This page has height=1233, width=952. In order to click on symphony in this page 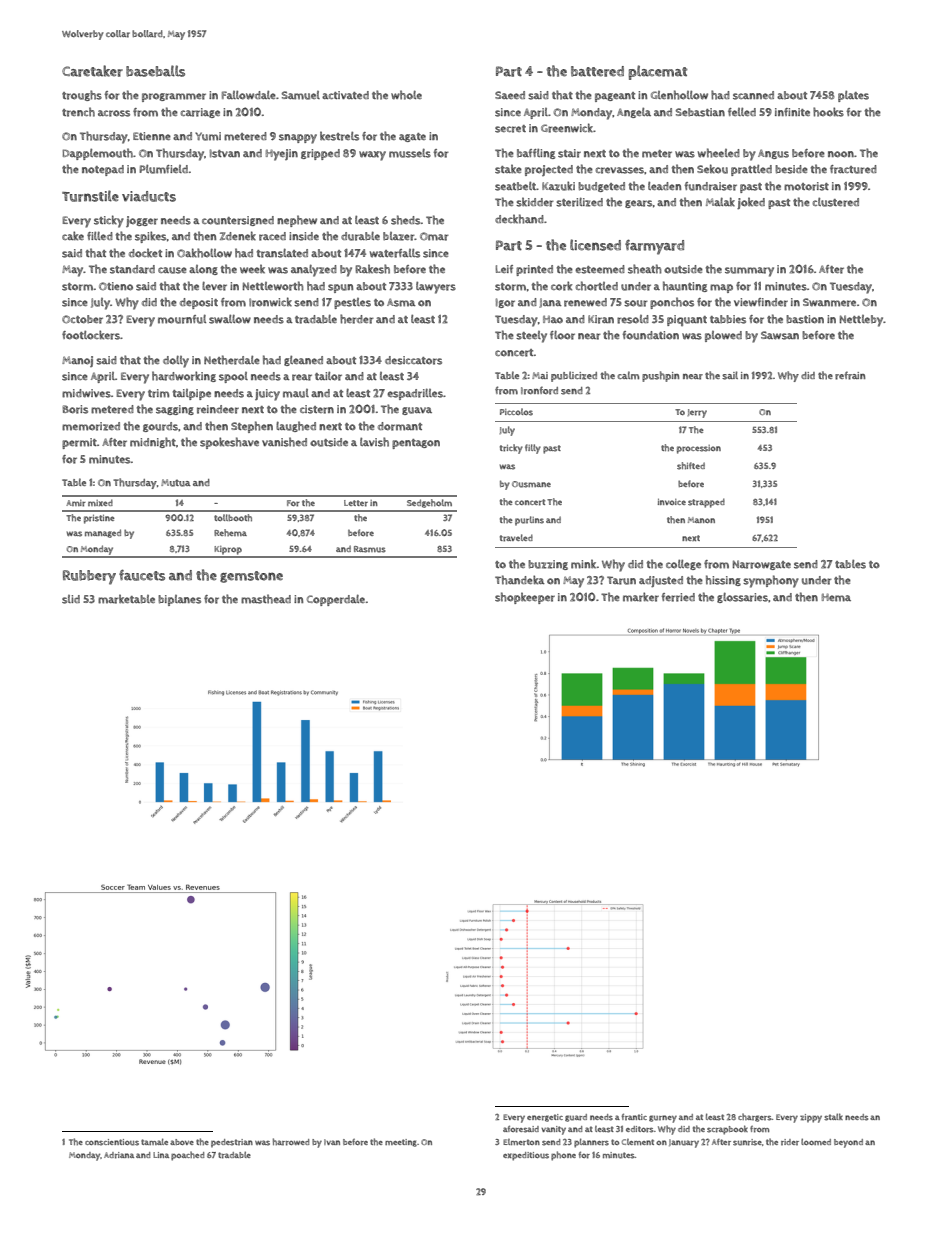, I will do `click(771, 581)`.
